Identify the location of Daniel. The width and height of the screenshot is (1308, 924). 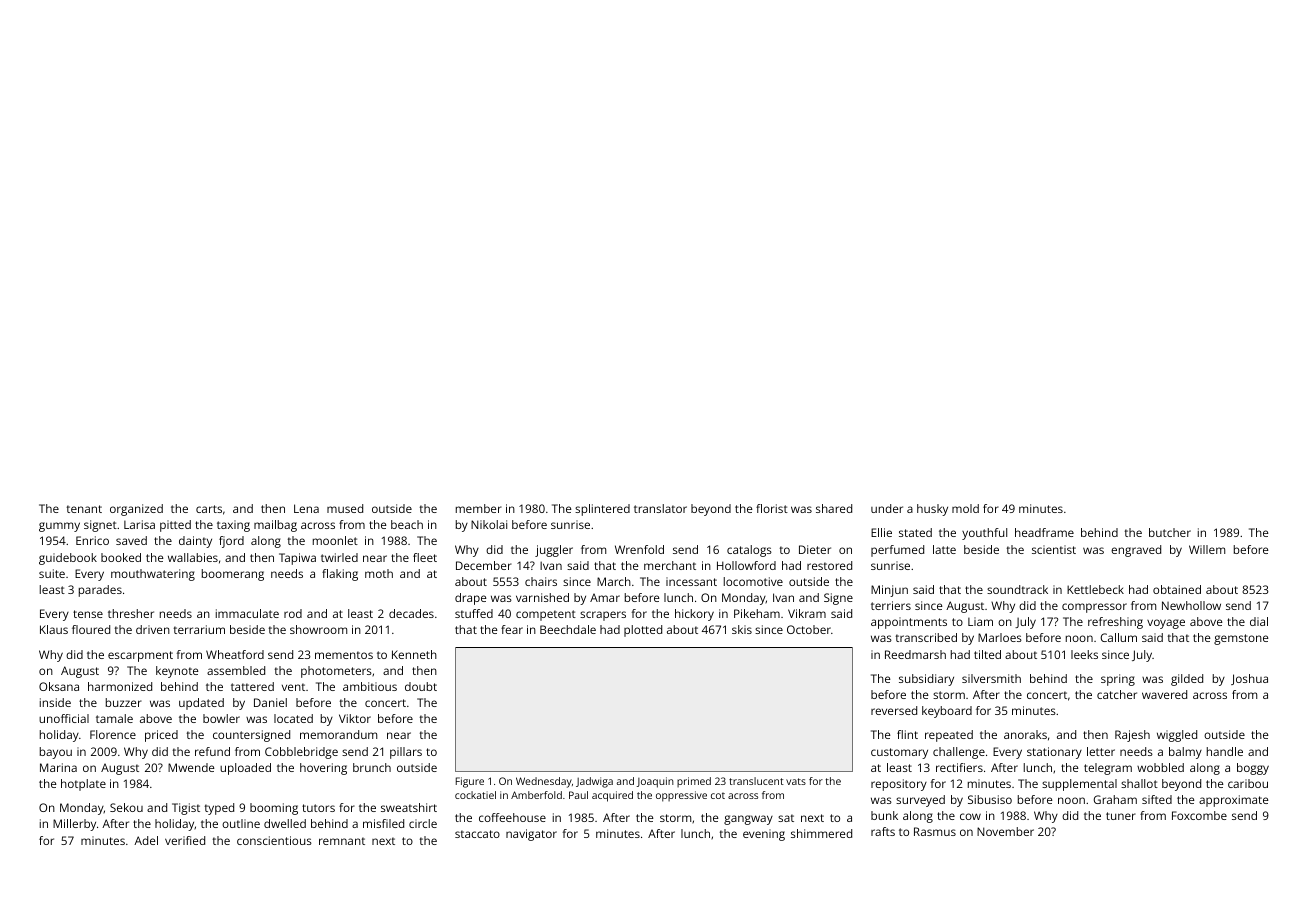
(270, 702).
